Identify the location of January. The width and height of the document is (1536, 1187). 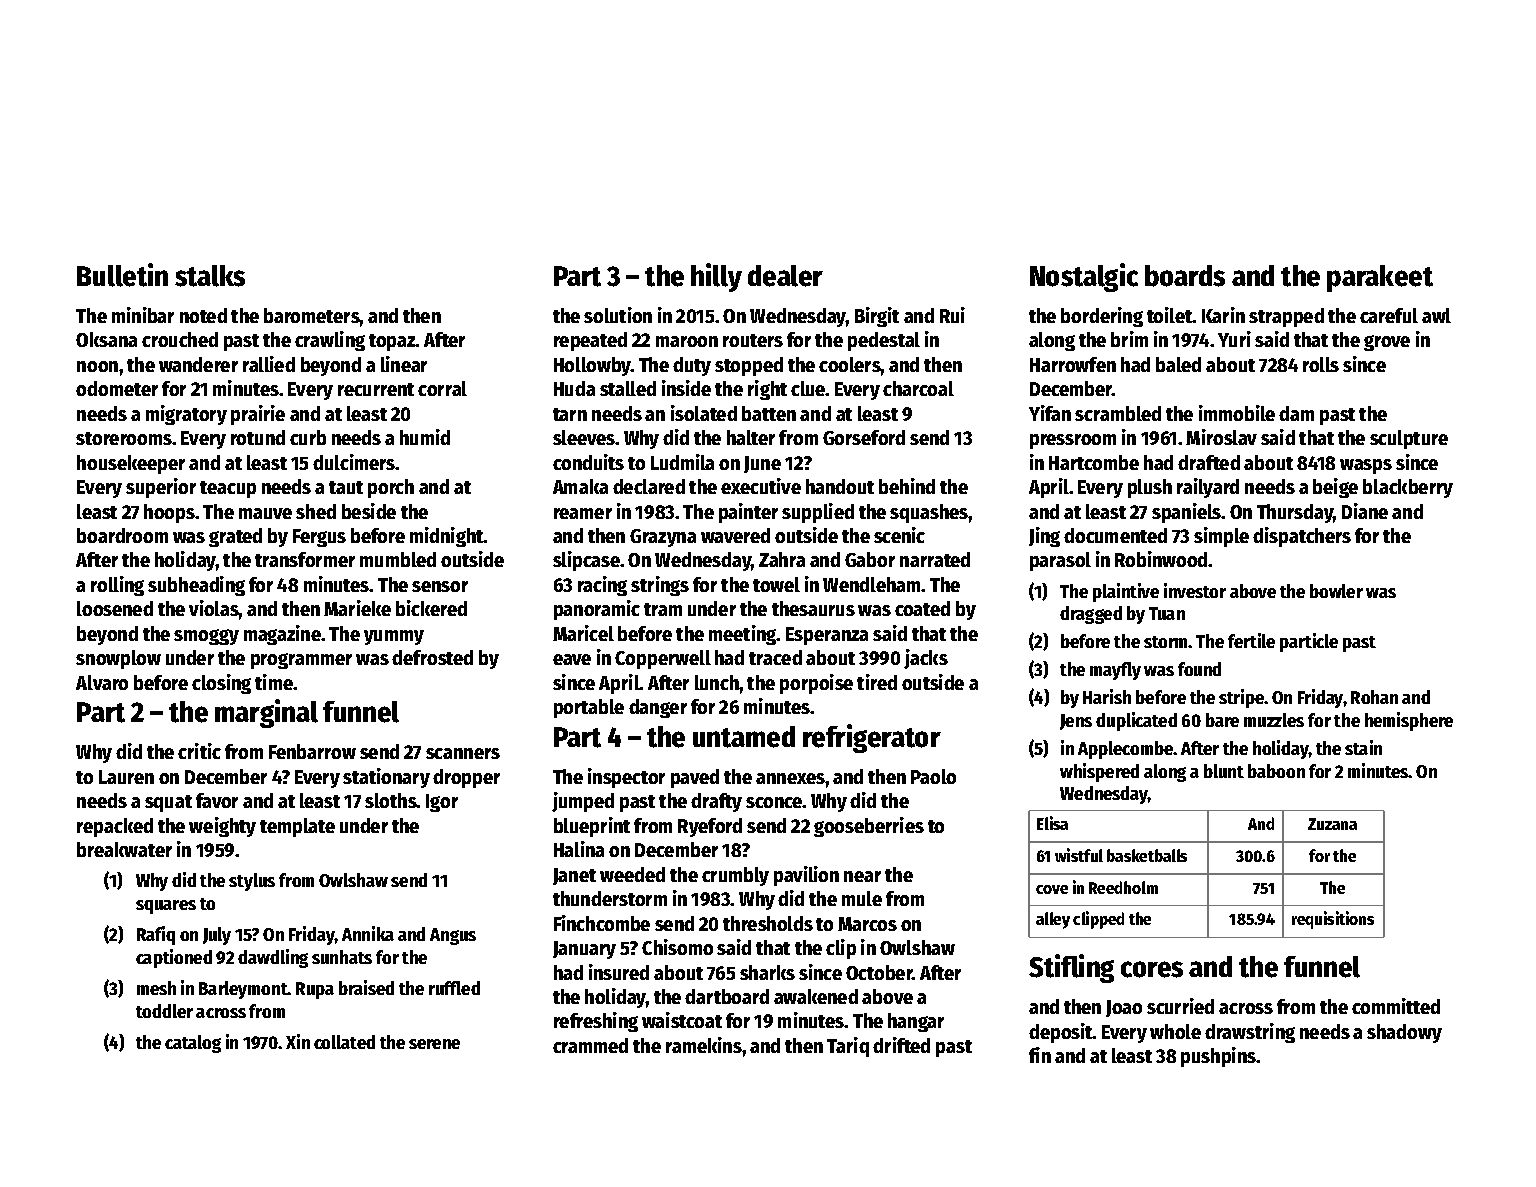
(584, 950).
